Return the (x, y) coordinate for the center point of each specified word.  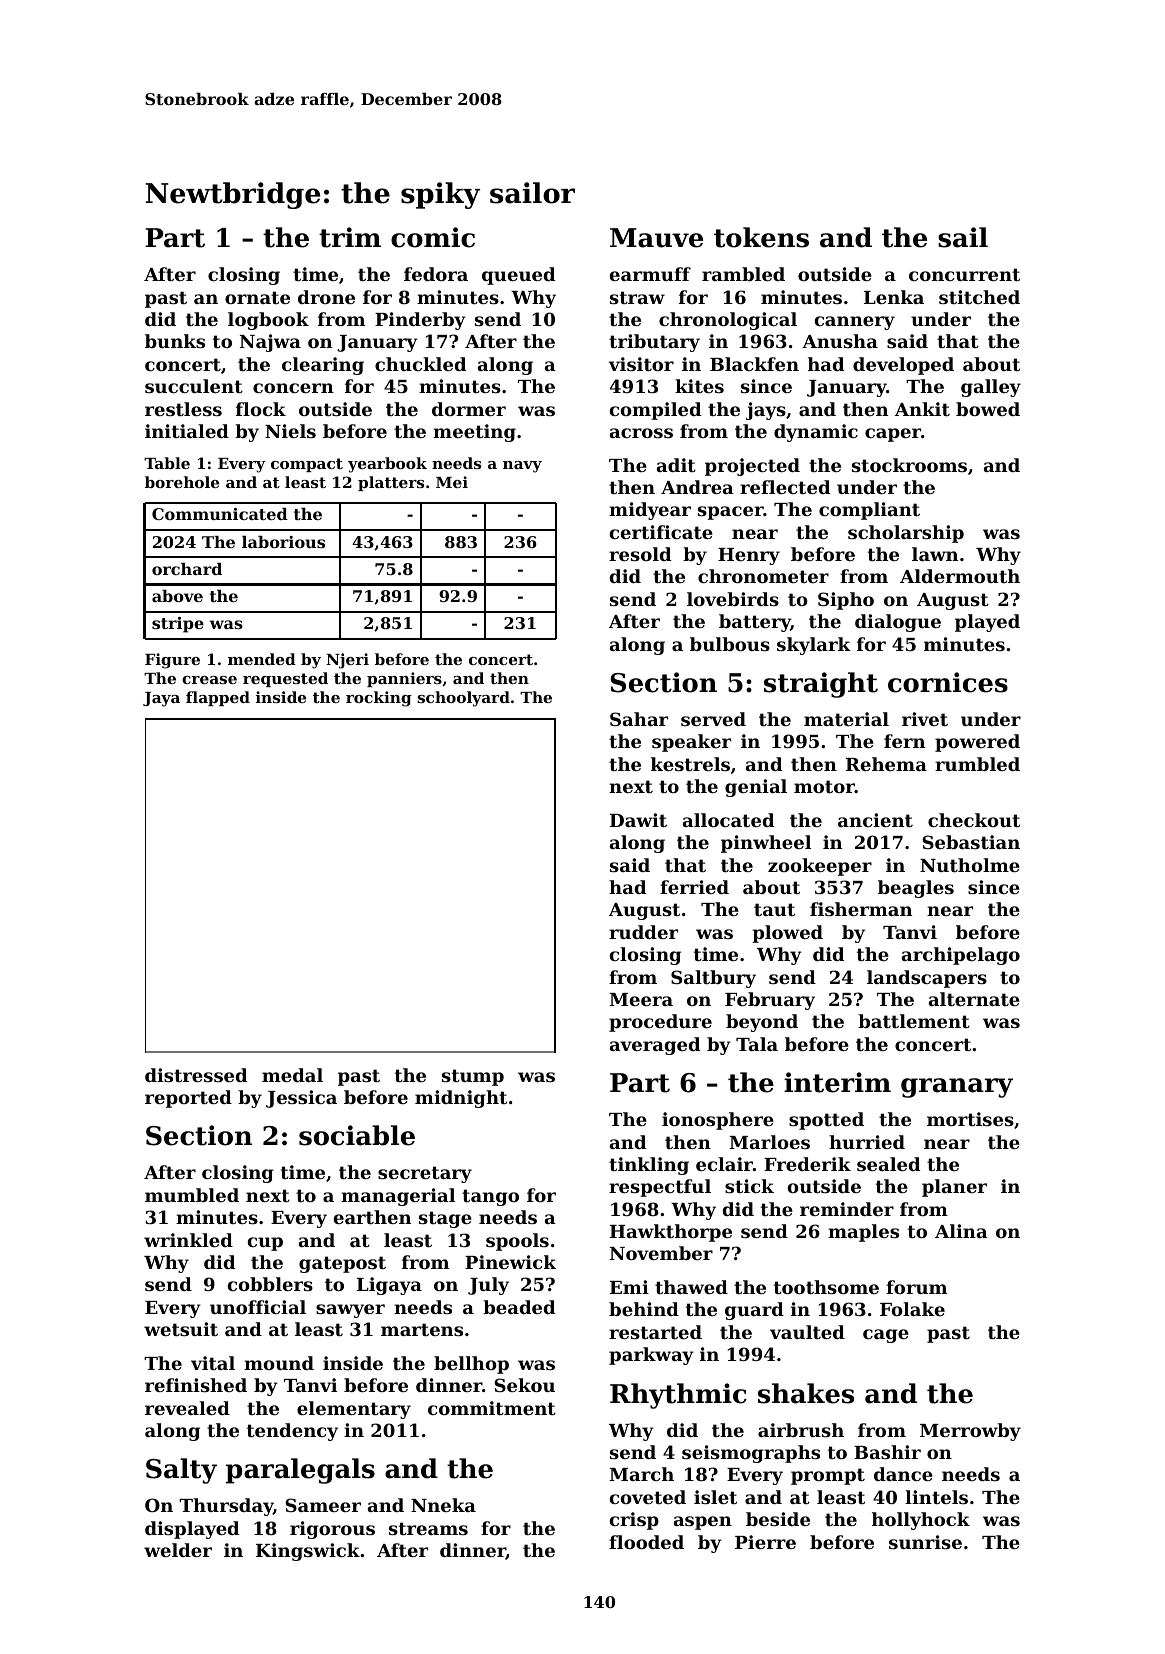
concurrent (964, 274)
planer (954, 1188)
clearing (323, 366)
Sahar (639, 719)
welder (178, 1550)
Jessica (301, 1099)
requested (285, 679)
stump (473, 1077)
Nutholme (970, 865)
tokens (761, 237)
